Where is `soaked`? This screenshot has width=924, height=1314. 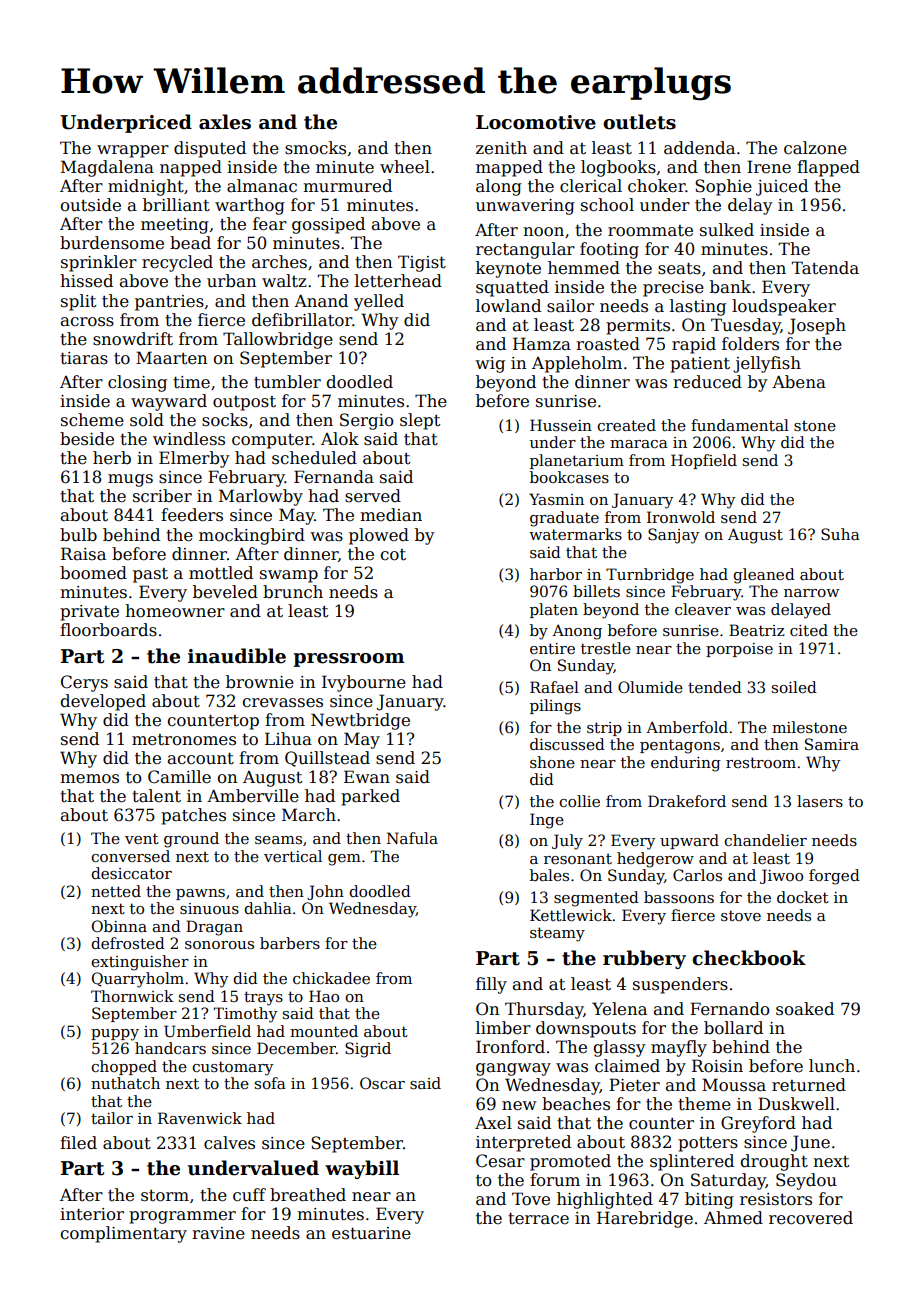 soaked is located at coordinates (805, 1009).
